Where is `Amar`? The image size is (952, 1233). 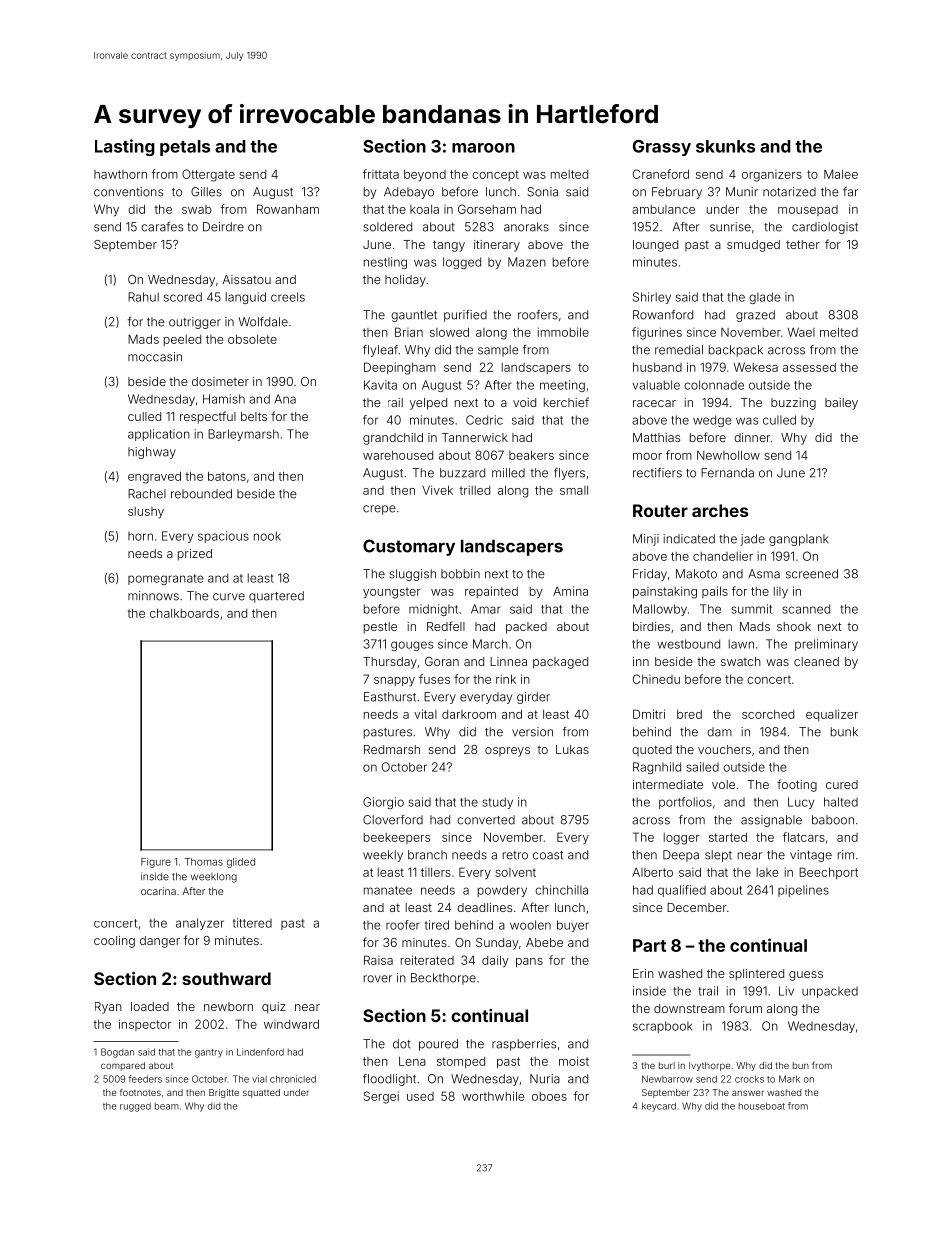
Amar is located at coordinates (486, 609).
